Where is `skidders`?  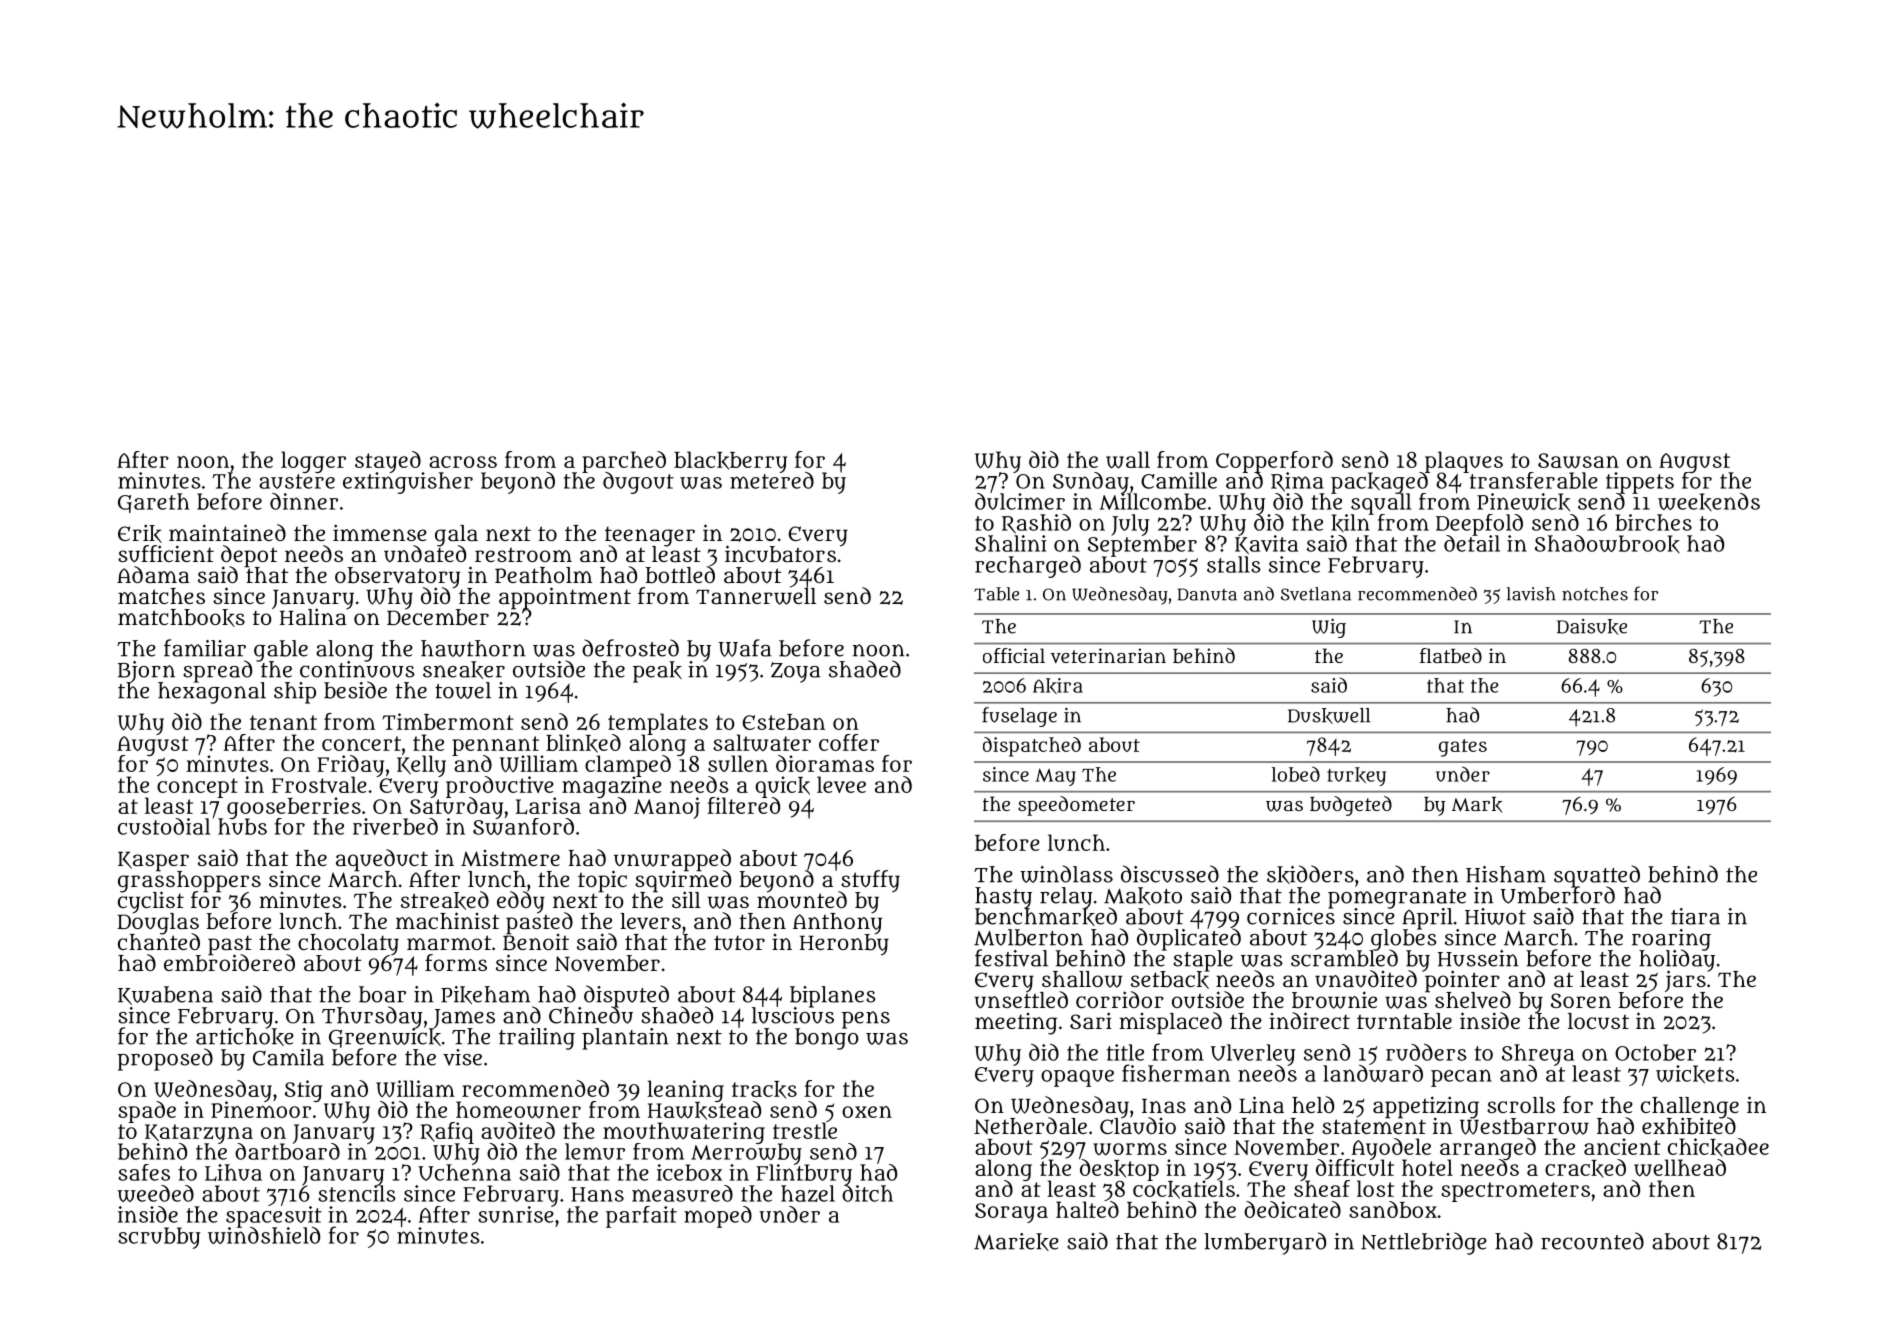 skidders is located at coordinates (1310, 874).
